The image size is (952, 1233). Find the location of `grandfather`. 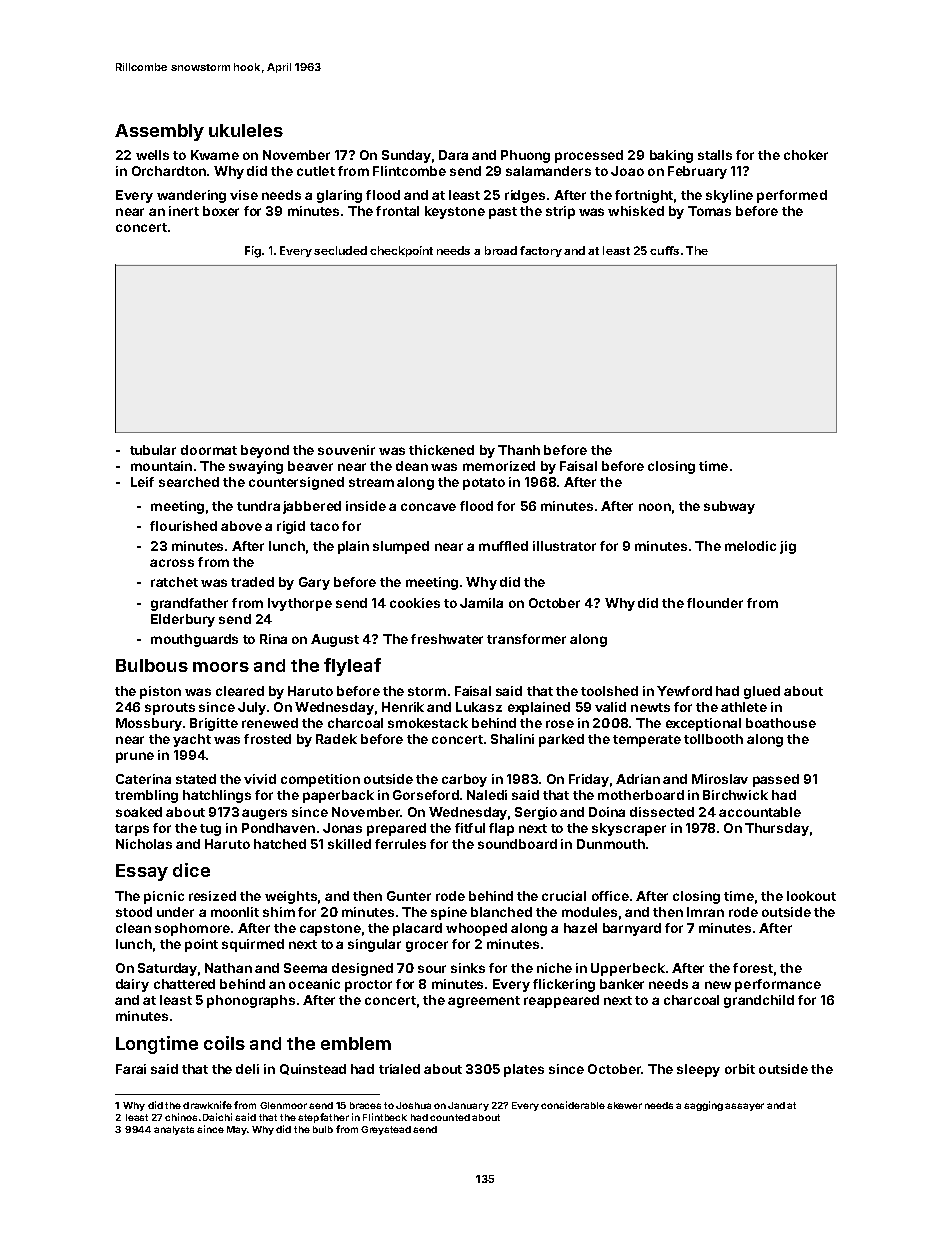

grandfather is located at coordinates (189, 604).
